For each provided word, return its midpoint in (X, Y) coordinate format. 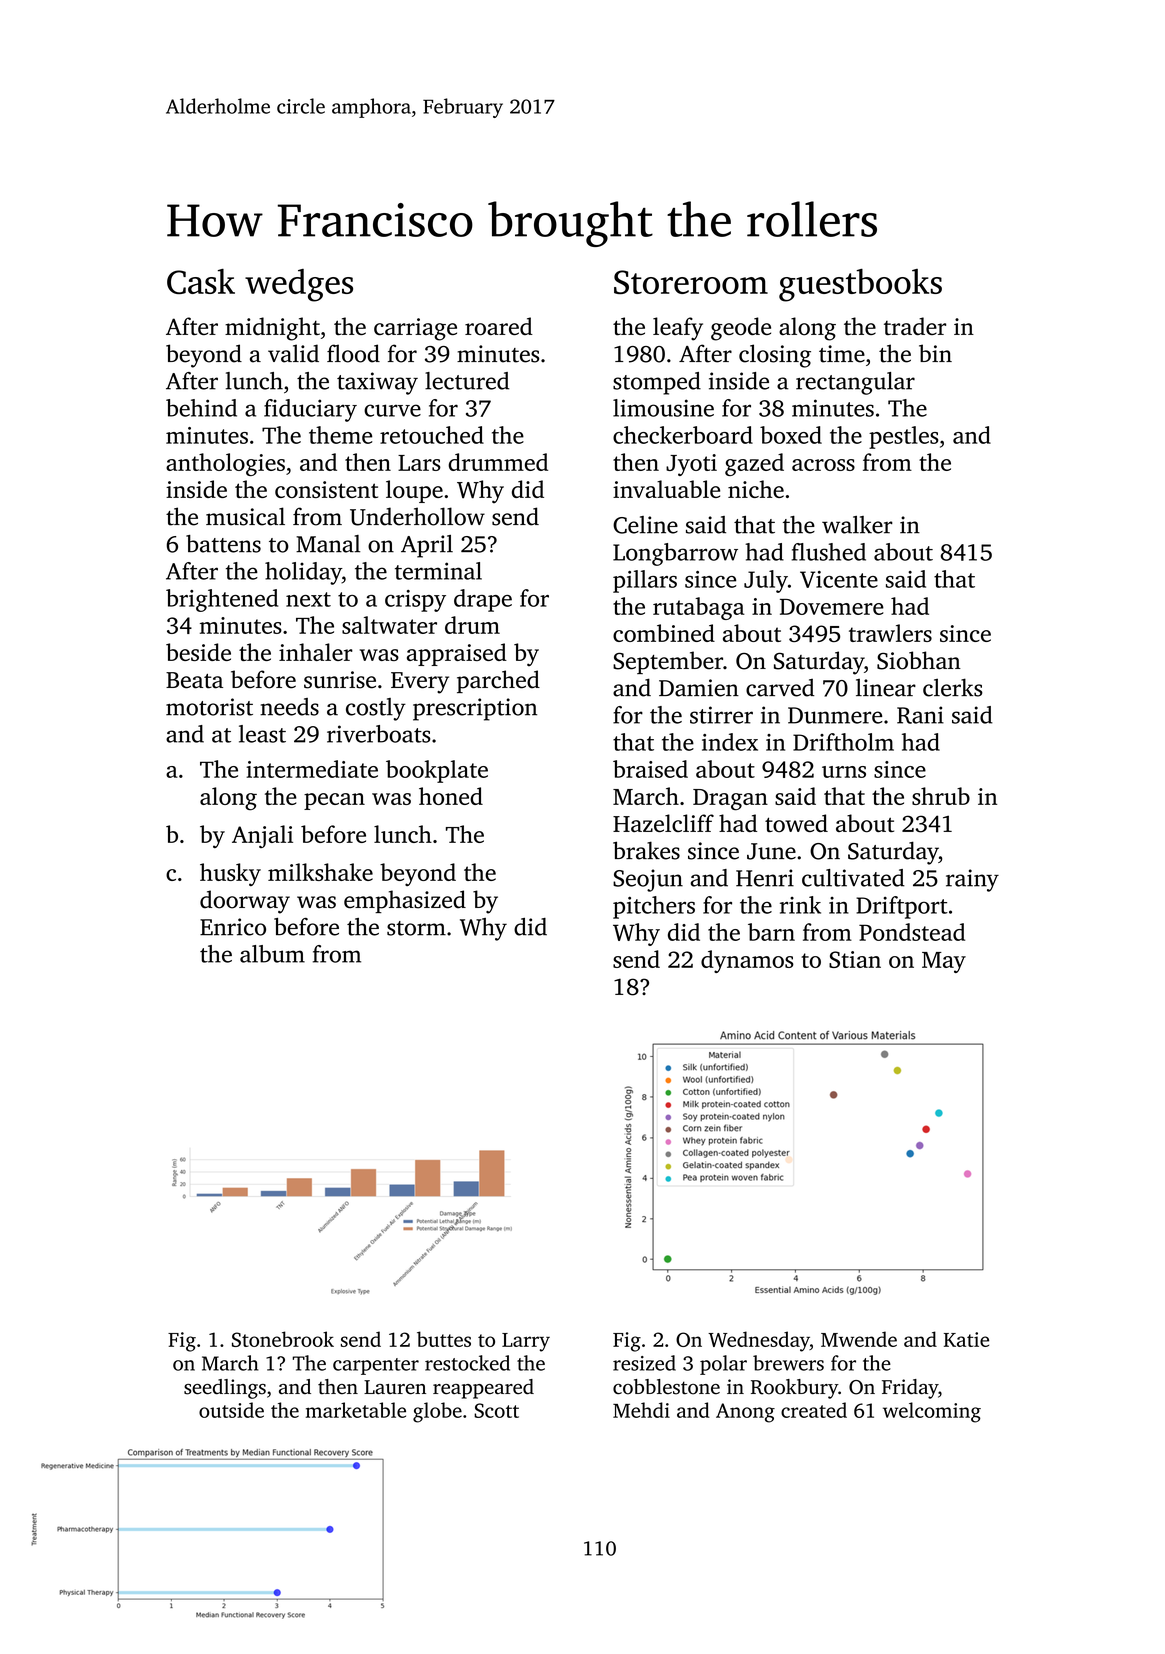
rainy (972, 880)
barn (771, 932)
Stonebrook (283, 1339)
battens (223, 544)
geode (741, 329)
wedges (299, 285)
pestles (904, 437)
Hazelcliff (663, 823)
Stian (855, 959)
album (272, 954)
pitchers (654, 907)
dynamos (747, 961)
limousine (663, 408)
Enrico (233, 927)
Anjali (262, 836)
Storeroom (691, 282)
